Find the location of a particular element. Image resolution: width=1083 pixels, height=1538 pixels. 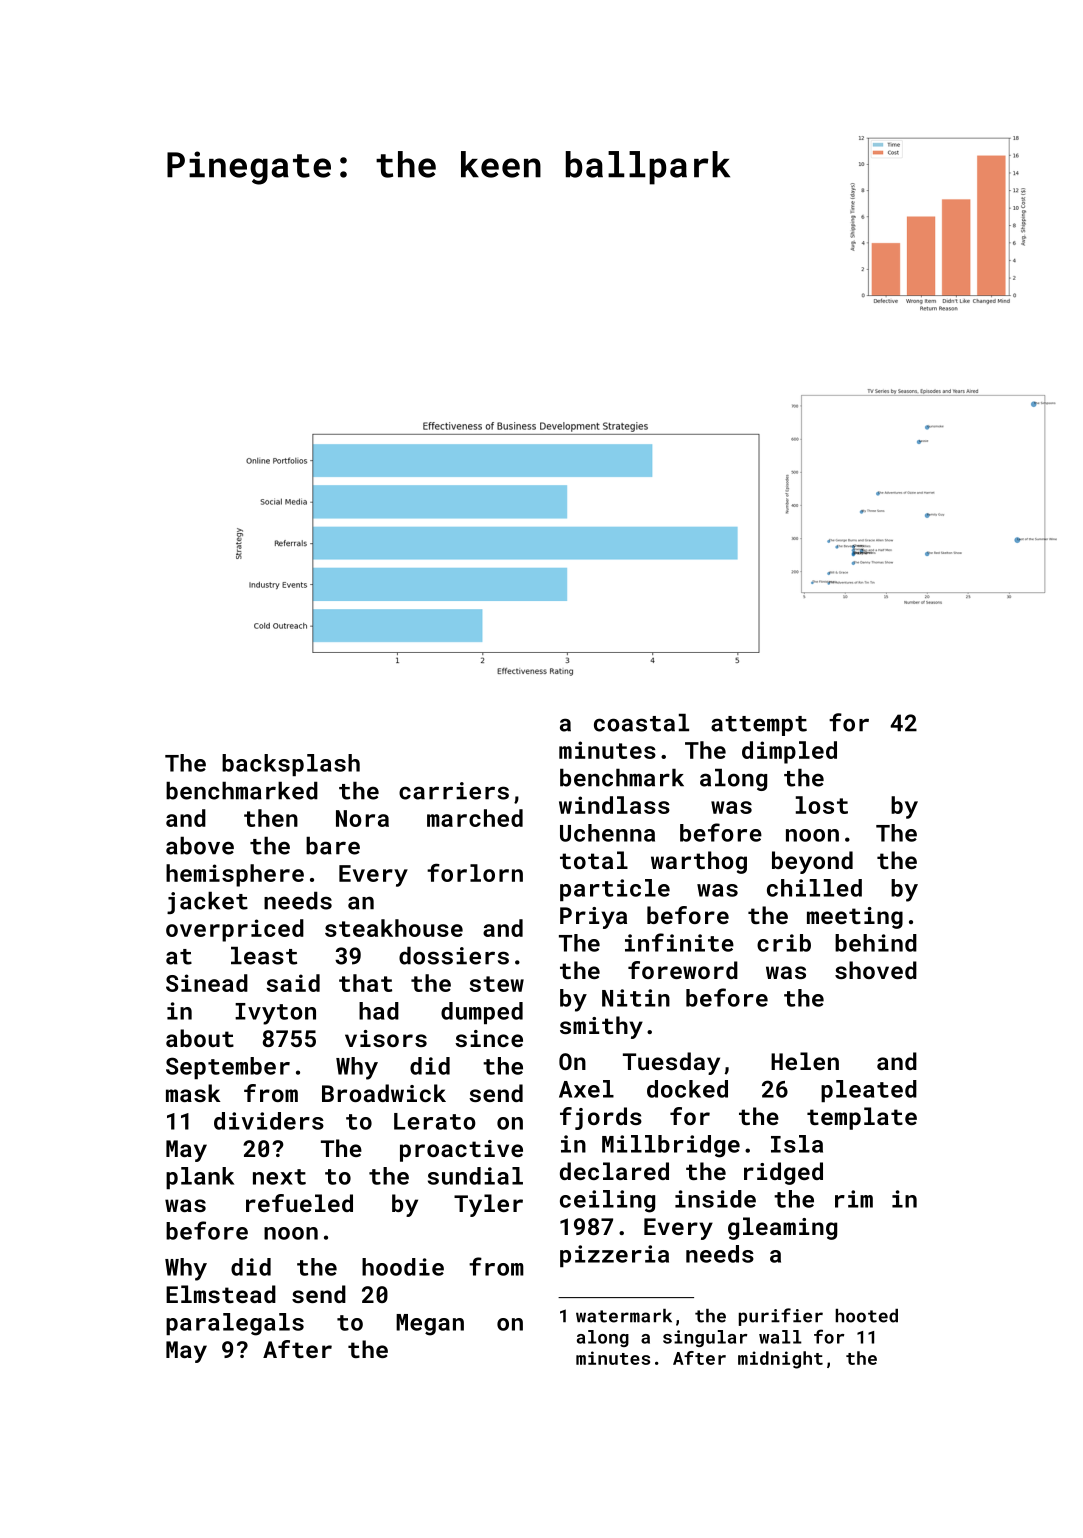

dossiers is located at coordinates (454, 956).
